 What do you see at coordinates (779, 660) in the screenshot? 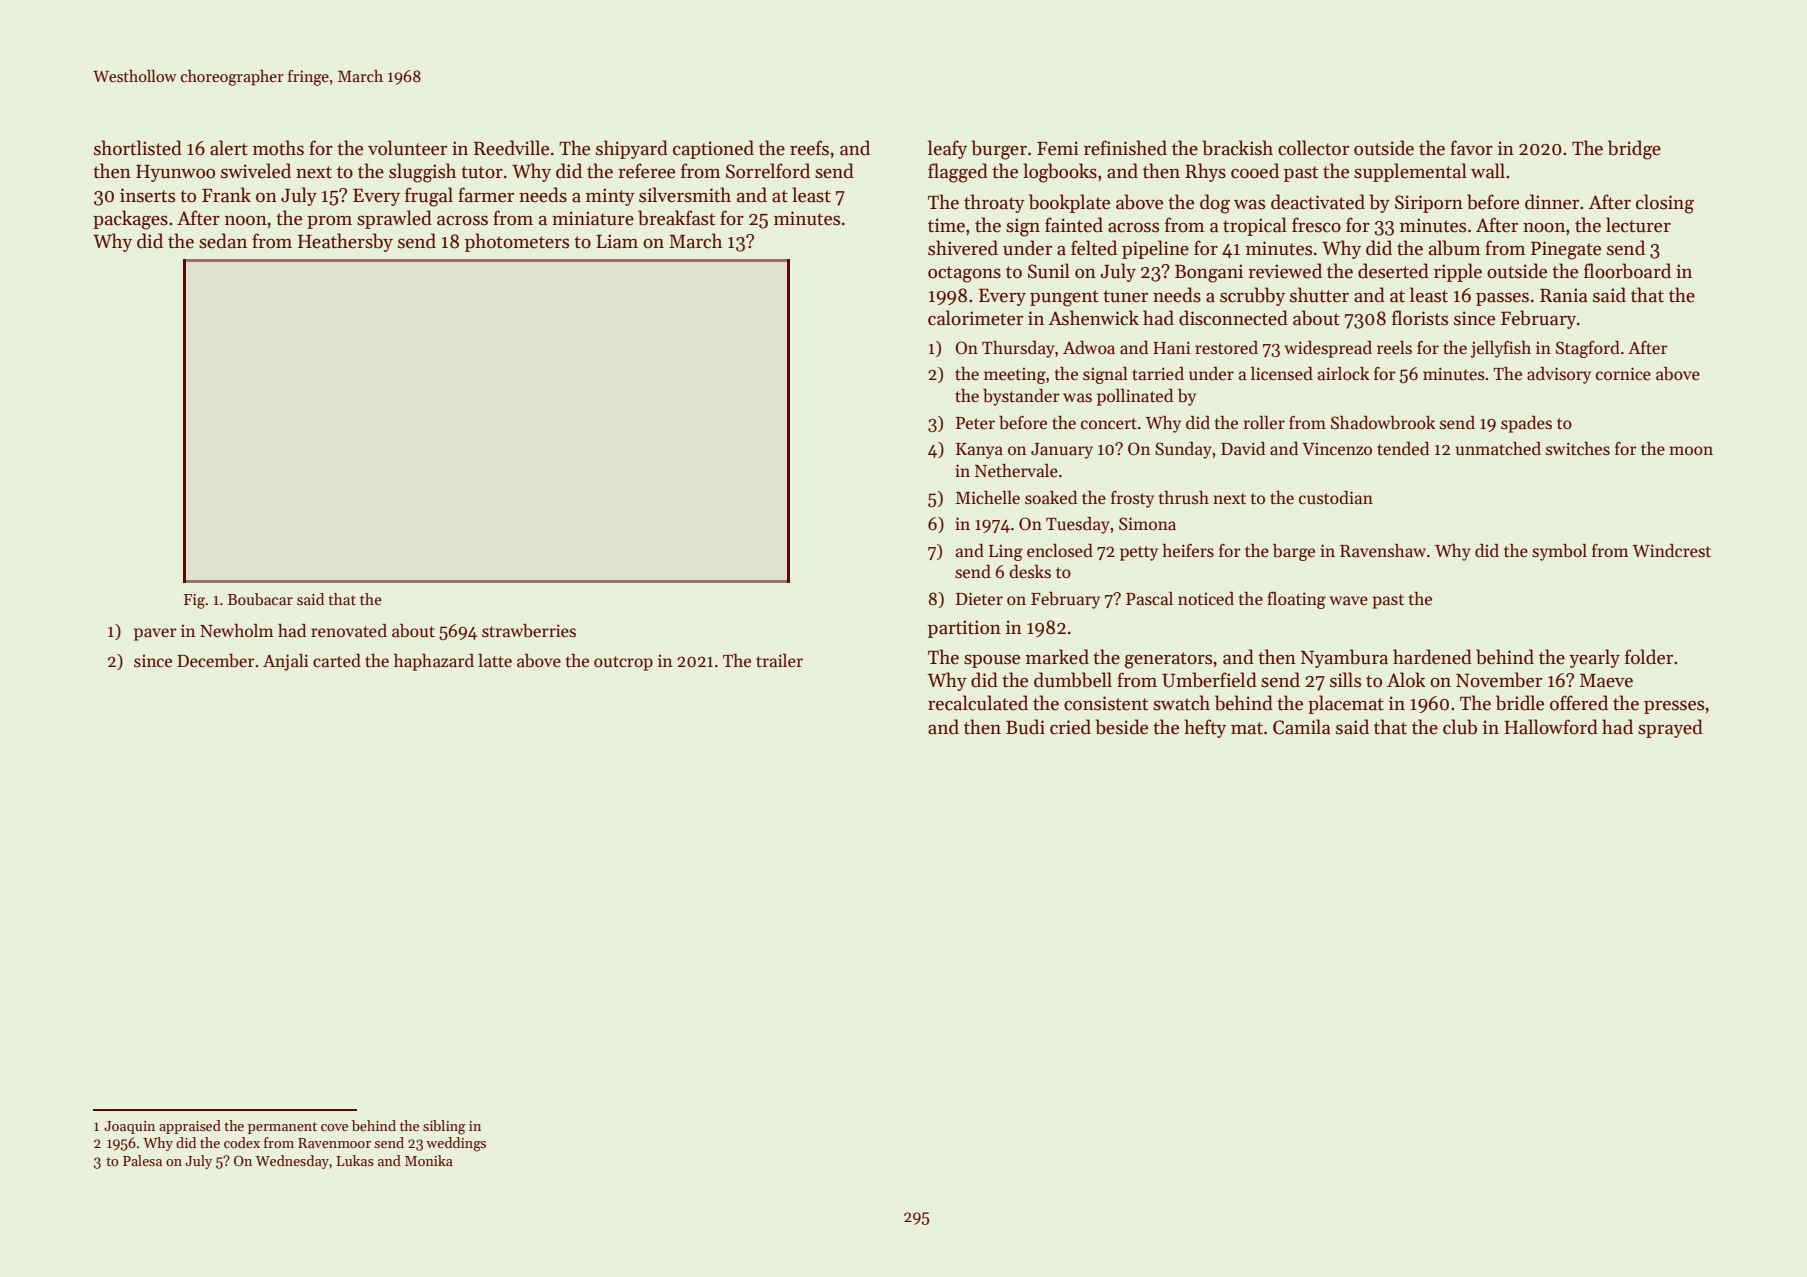
I see `trailer` at bounding box center [779, 660].
